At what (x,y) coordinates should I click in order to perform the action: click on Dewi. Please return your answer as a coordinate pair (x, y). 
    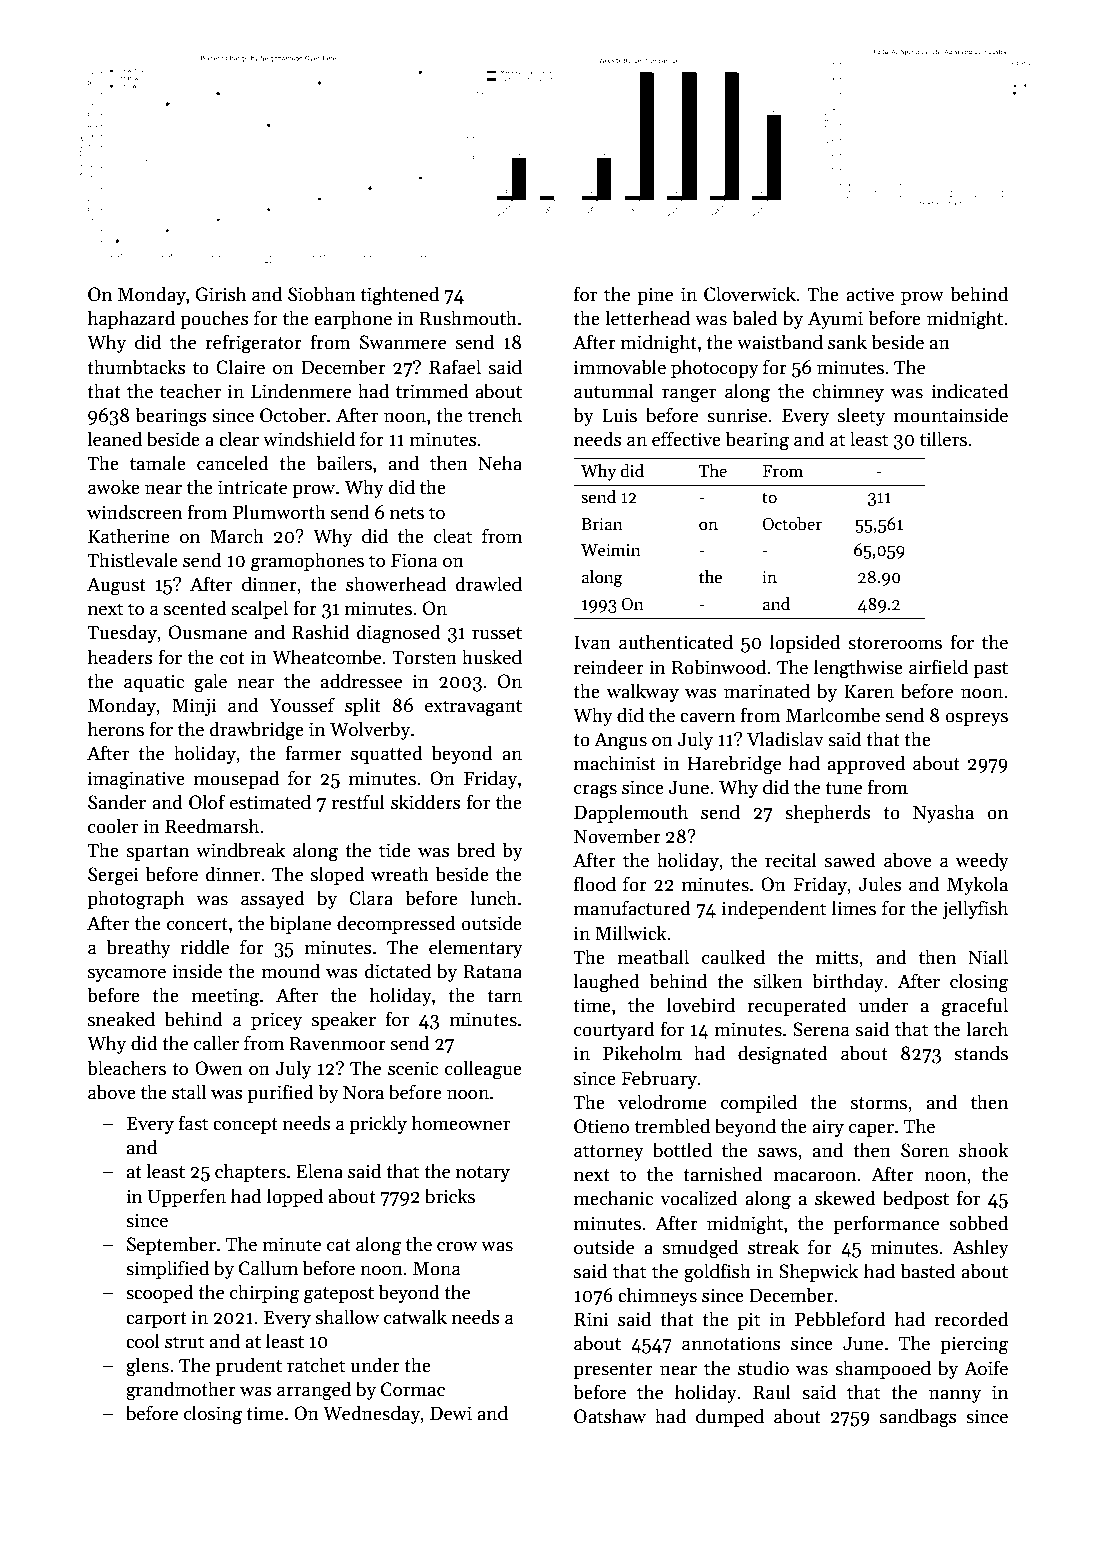
    Looking at the image, I should click on (451, 1413).
